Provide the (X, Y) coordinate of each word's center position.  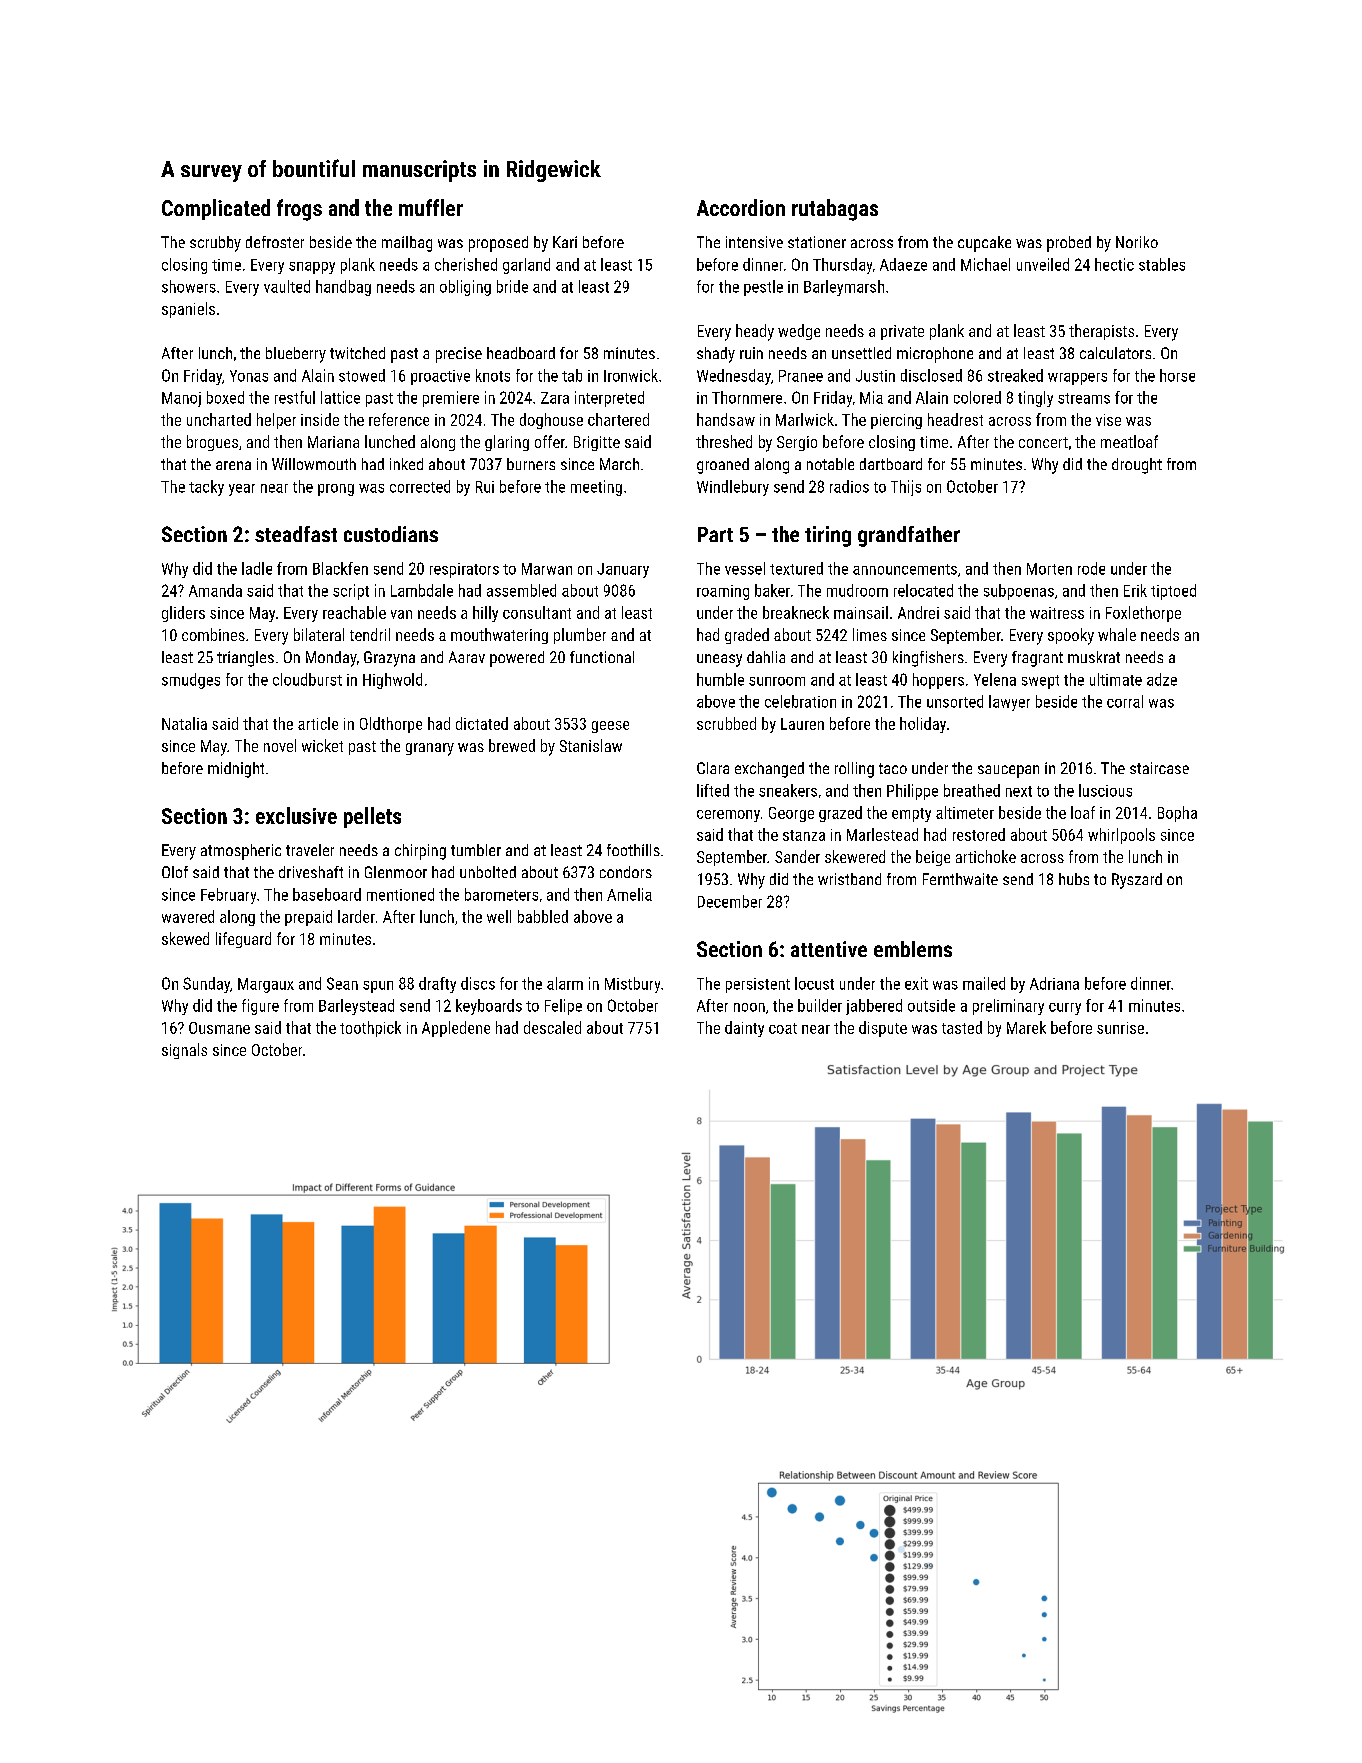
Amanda (215, 590)
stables (1162, 264)
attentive (829, 949)
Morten (1049, 569)
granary (430, 749)
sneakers (788, 790)
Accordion (741, 207)
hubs (1074, 879)
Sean (342, 983)
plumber (580, 636)
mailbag (407, 244)
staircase (1159, 768)
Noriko (1137, 242)
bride (512, 286)
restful (295, 397)
